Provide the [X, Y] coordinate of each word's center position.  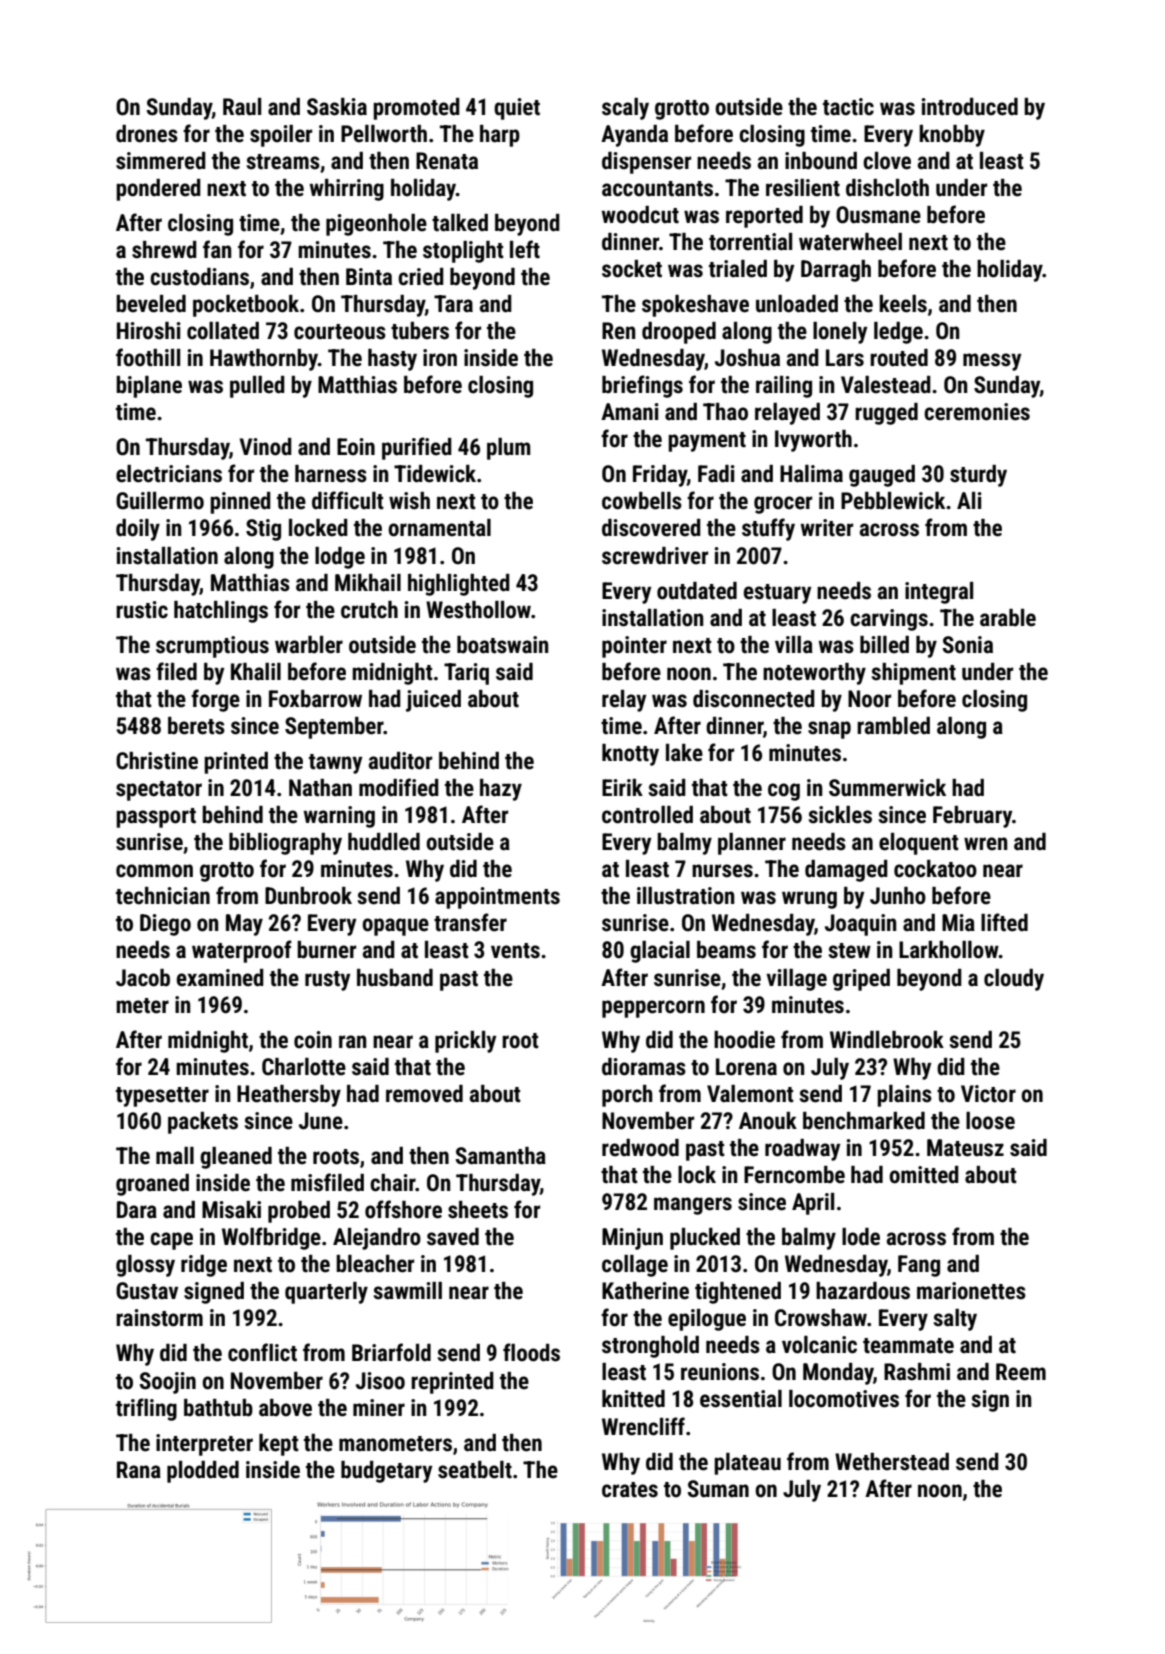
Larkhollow [949, 950]
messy [992, 362]
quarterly [326, 1293]
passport [156, 818]
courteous [340, 332]
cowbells [642, 501]
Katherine [645, 1291]
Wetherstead [892, 1462]
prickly [465, 1042]
